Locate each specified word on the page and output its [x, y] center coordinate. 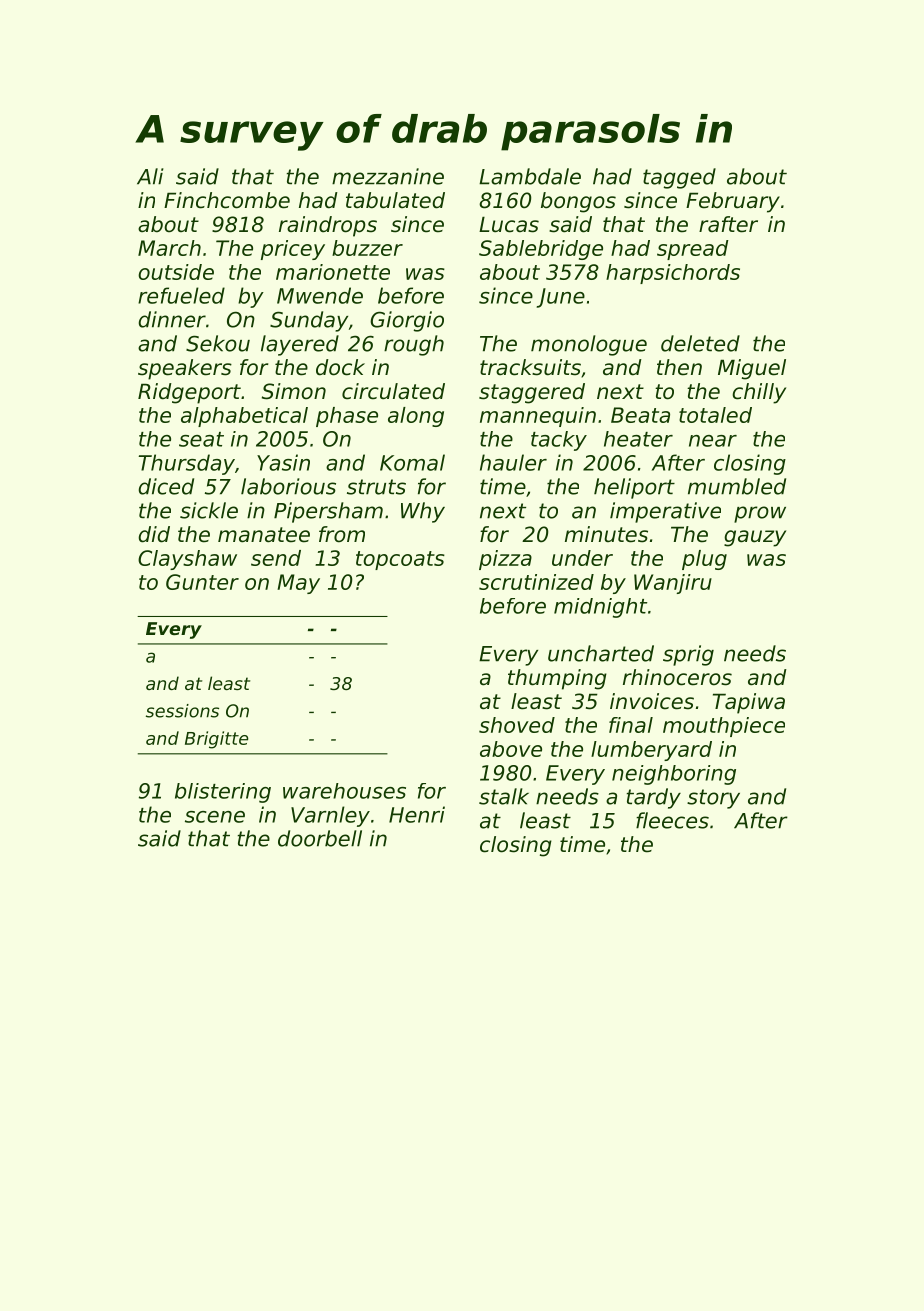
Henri [417, 814]
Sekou [218, 343]
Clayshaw [187, 560]
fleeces [672, 820]
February [733, 202]
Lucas [509, 224]
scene [215, 817]
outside [176, 272]
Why [423, 512]
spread [692, 250]
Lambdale [530, 176]
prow [760, 514]
